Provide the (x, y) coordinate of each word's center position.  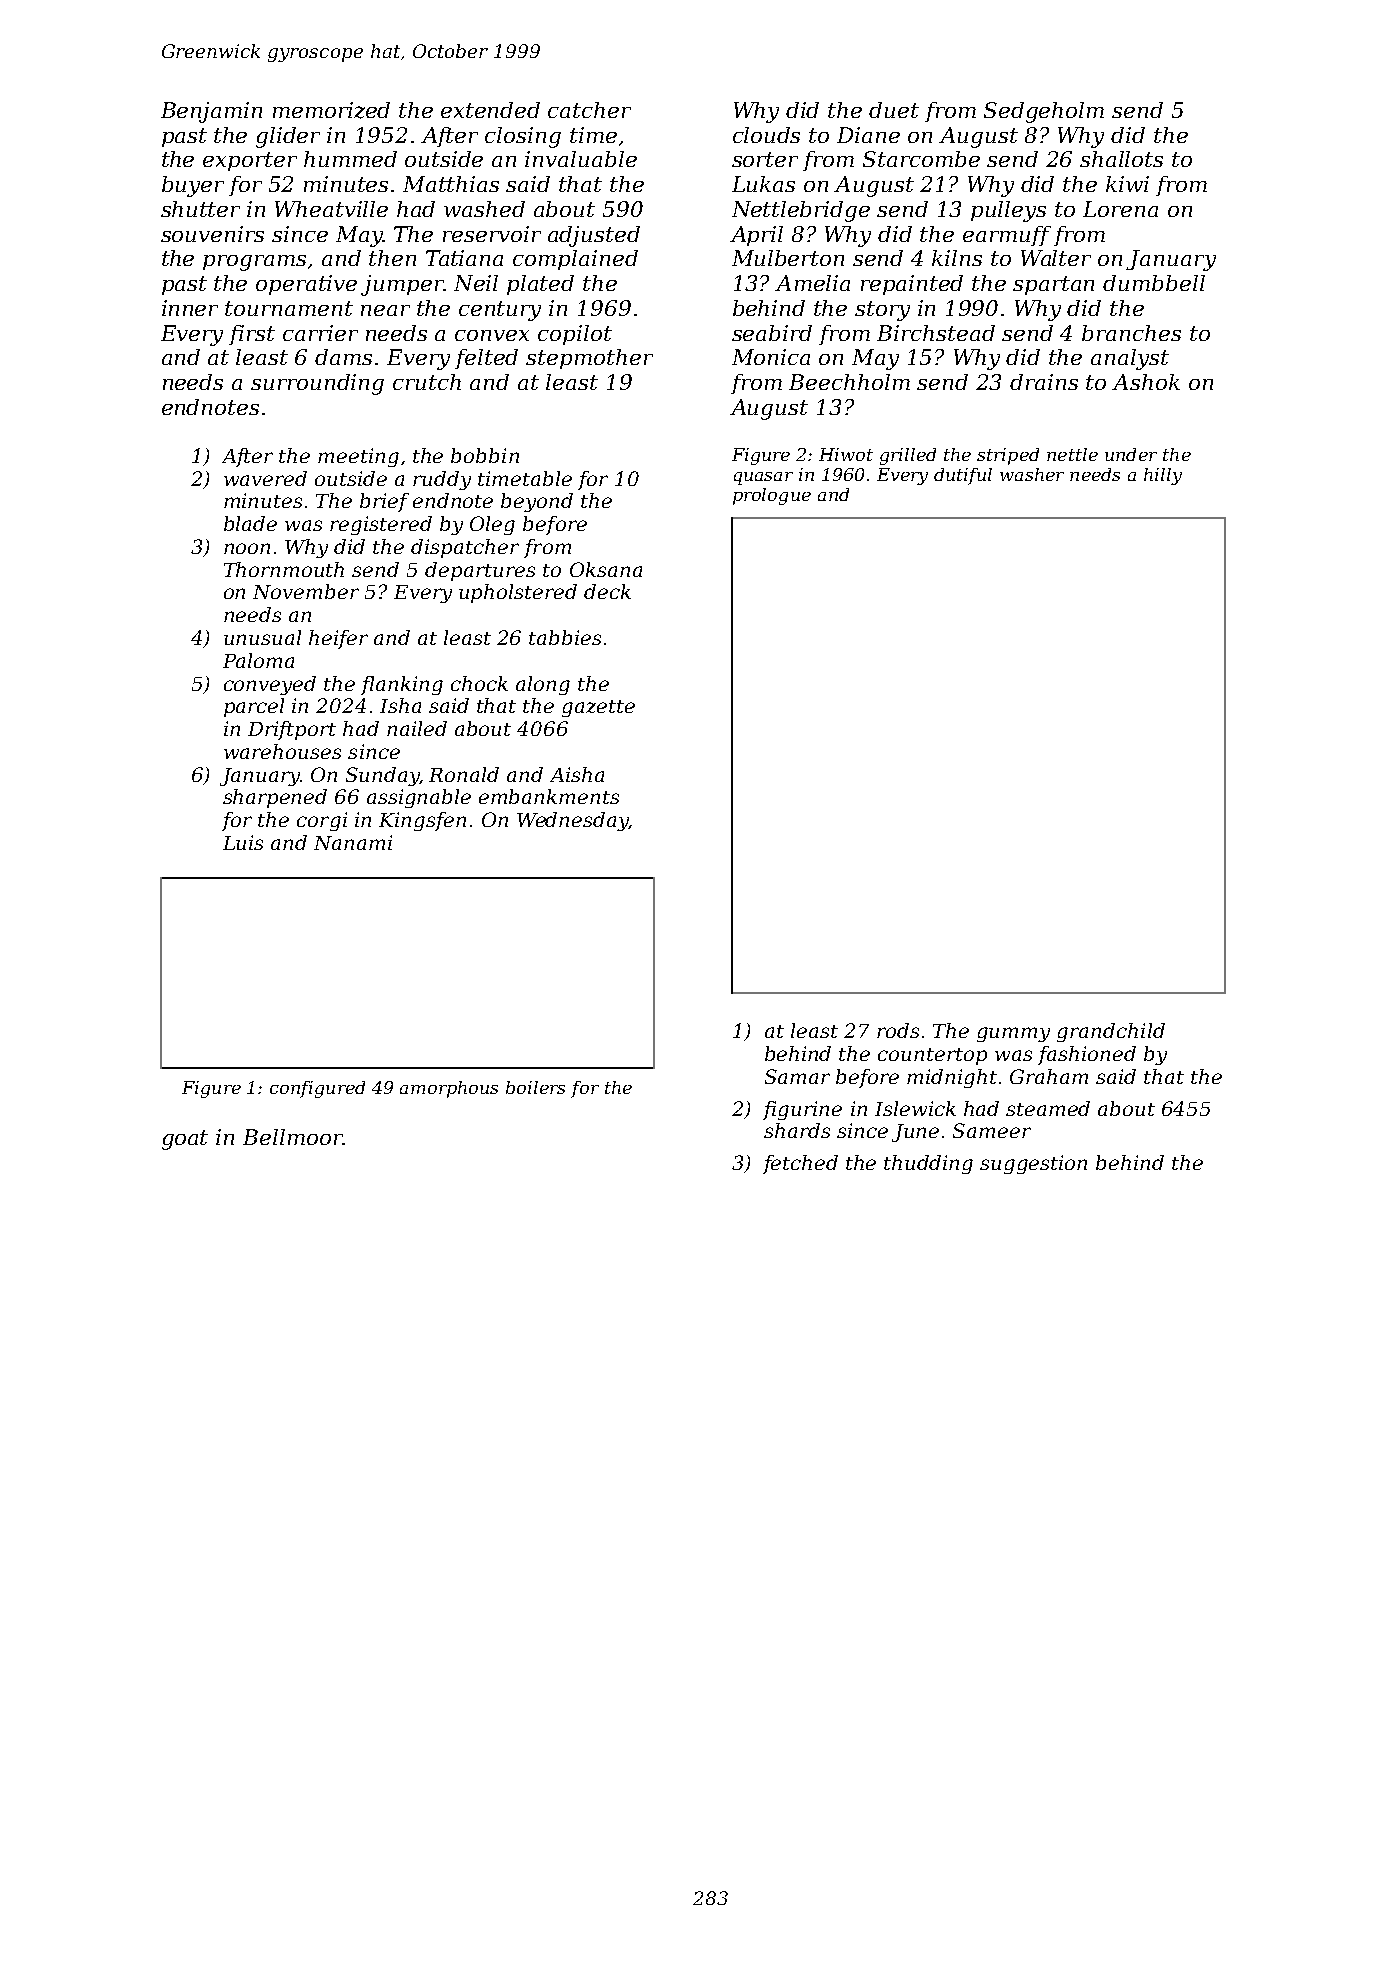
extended (490, 110)
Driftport (292, 730)
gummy (1013, 1034)
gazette (598, 708)
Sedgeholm (1044, 112)
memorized (331, 110)
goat (185, 1140)
